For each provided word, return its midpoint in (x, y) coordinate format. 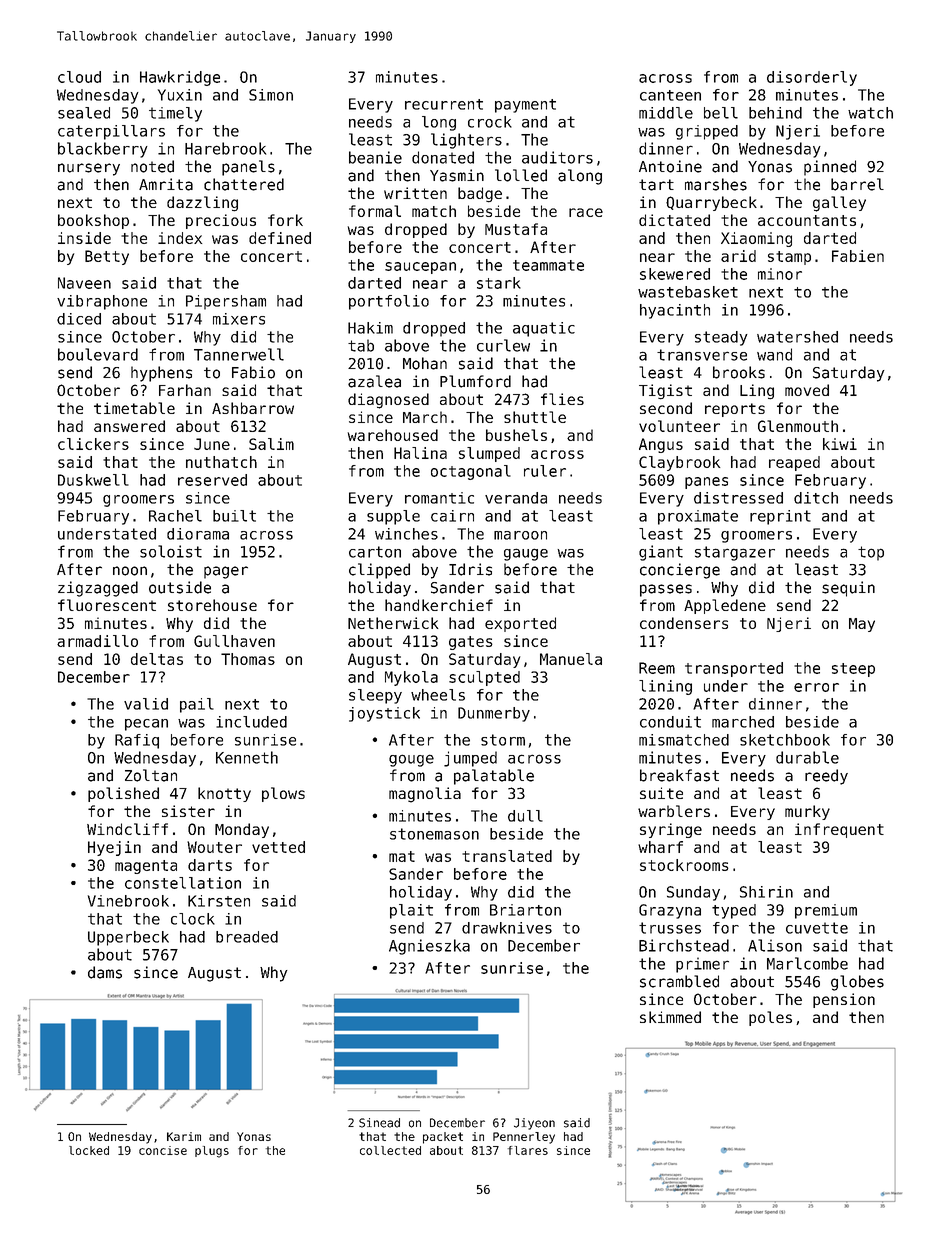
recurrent (444, 104)
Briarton (525, 910)
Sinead (379, 1123)
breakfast (679, 775)
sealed (84, 113)
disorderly (812, 78)
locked (89, 1150)
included (251, 722)
